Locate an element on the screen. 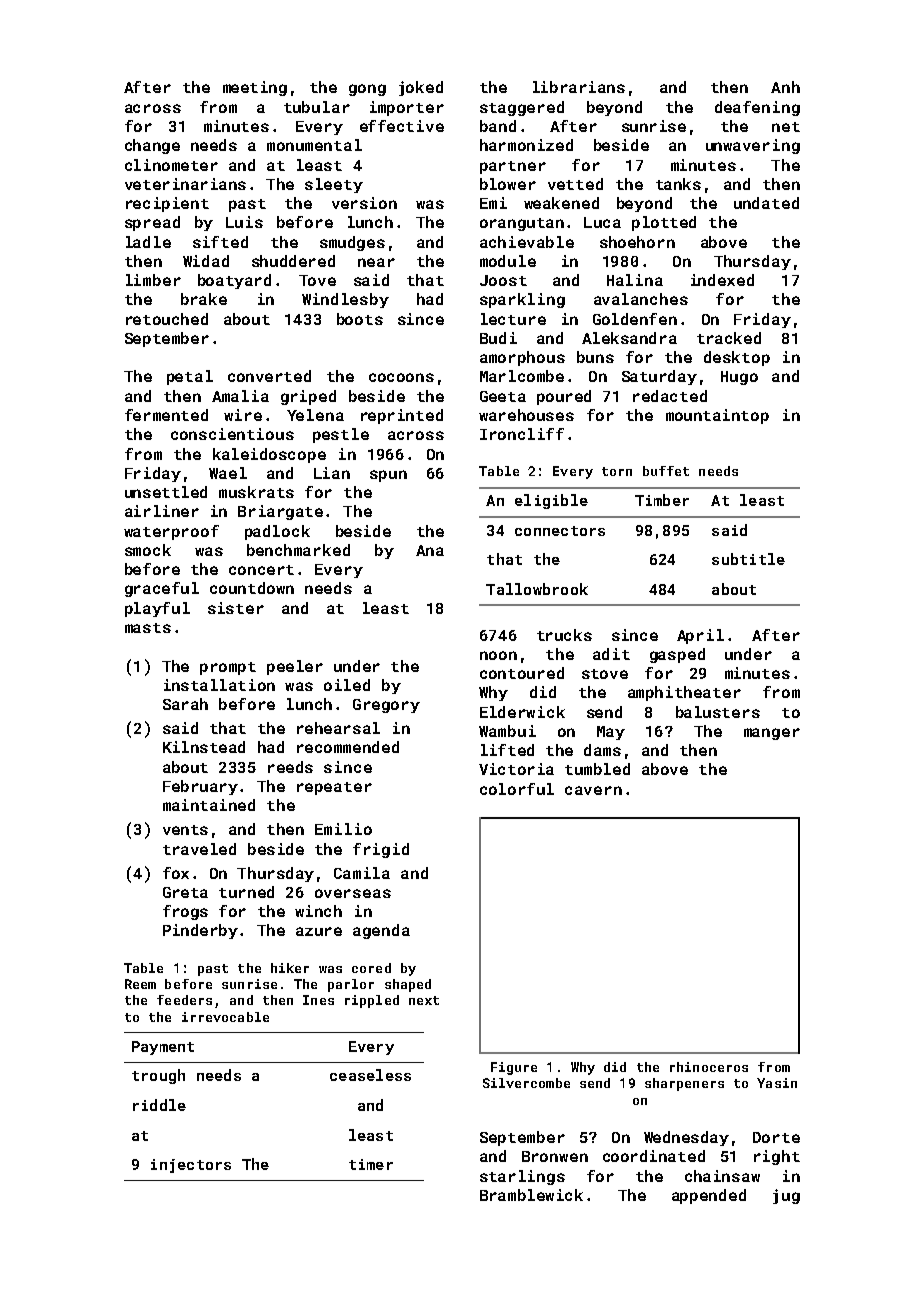 The image size is (924, 1308). injectors is located at coordinates (191, 1166).
